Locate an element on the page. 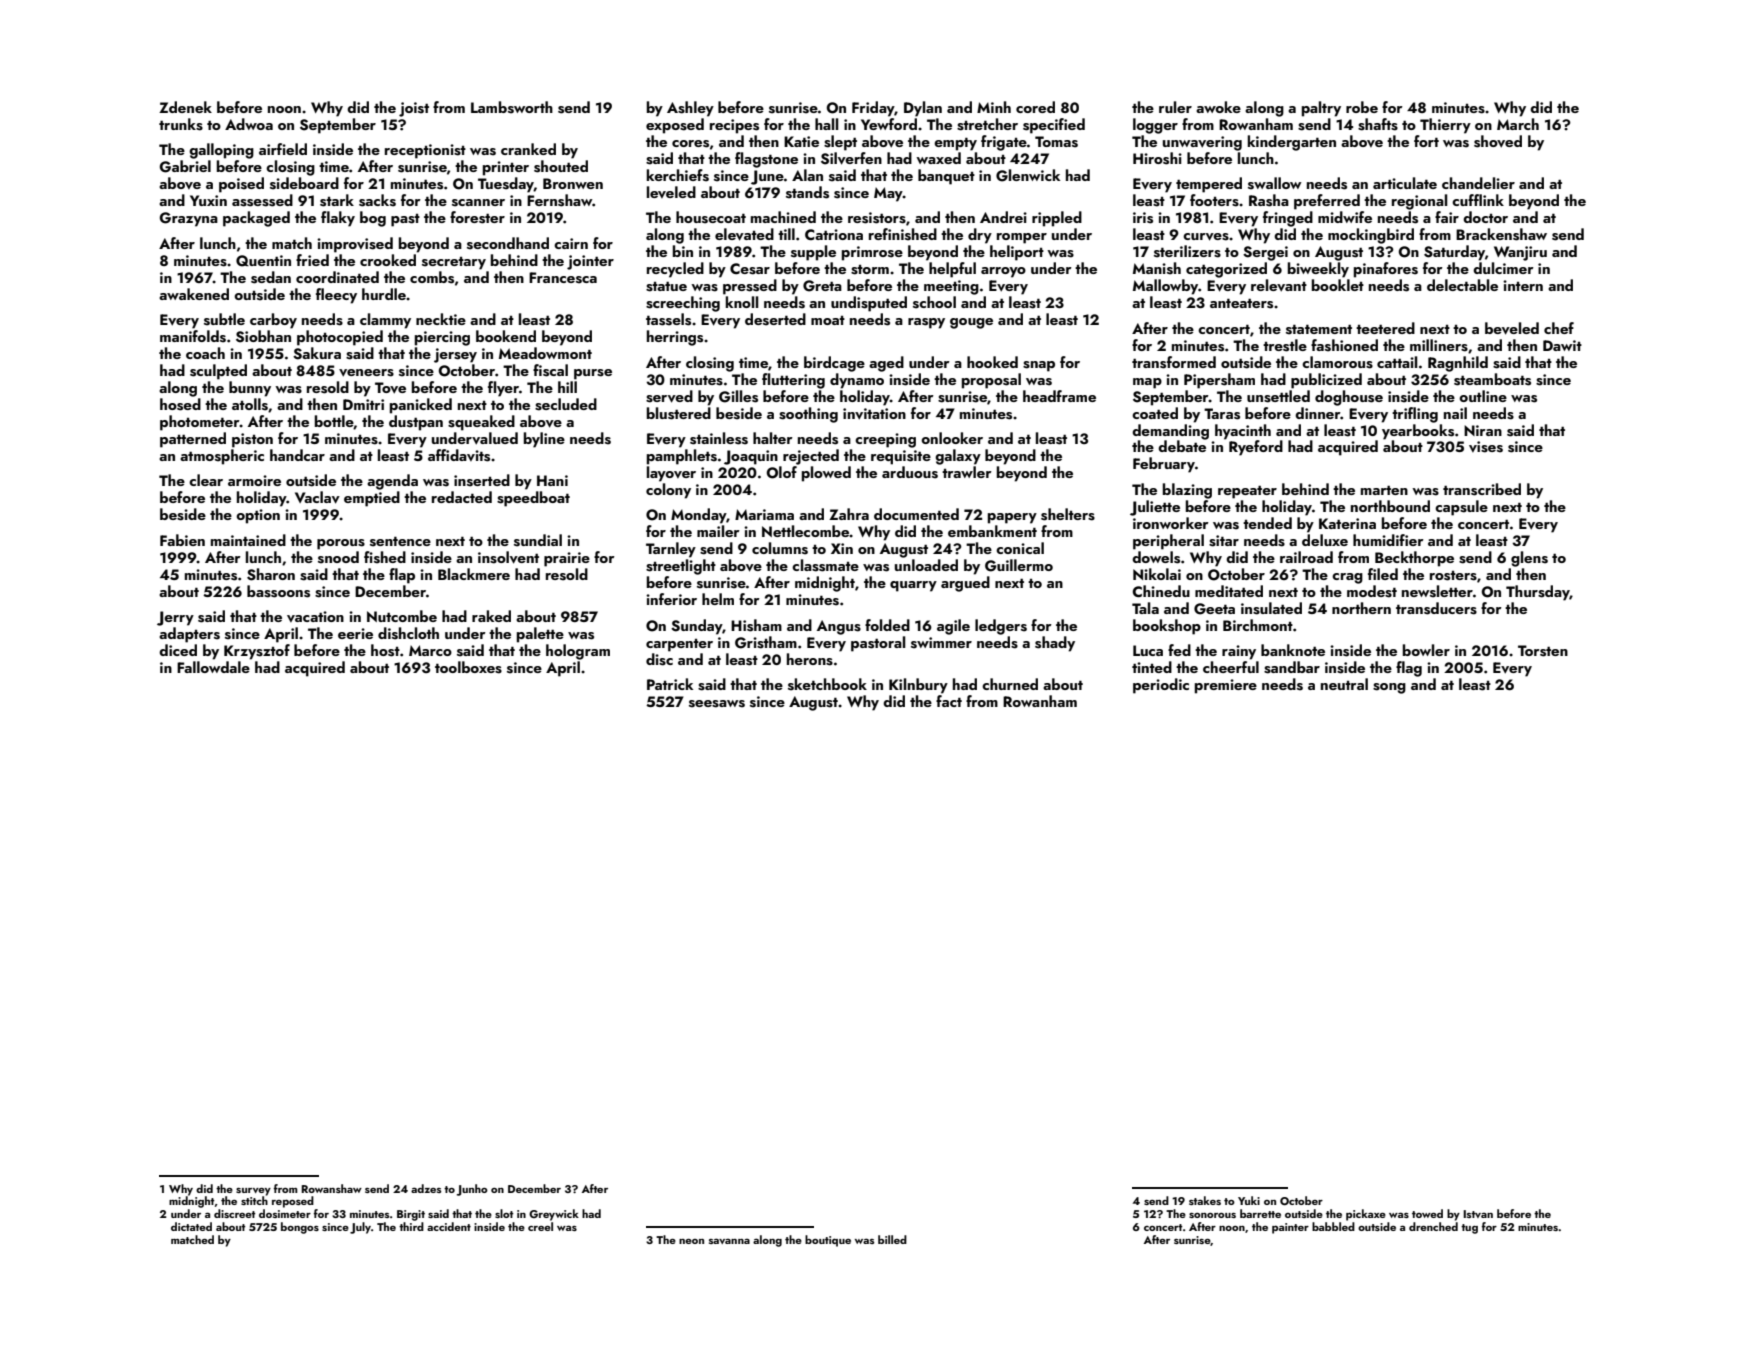 The height and width of the page is (1350, 1747). dictated is located at coordinates (191, 1226).
